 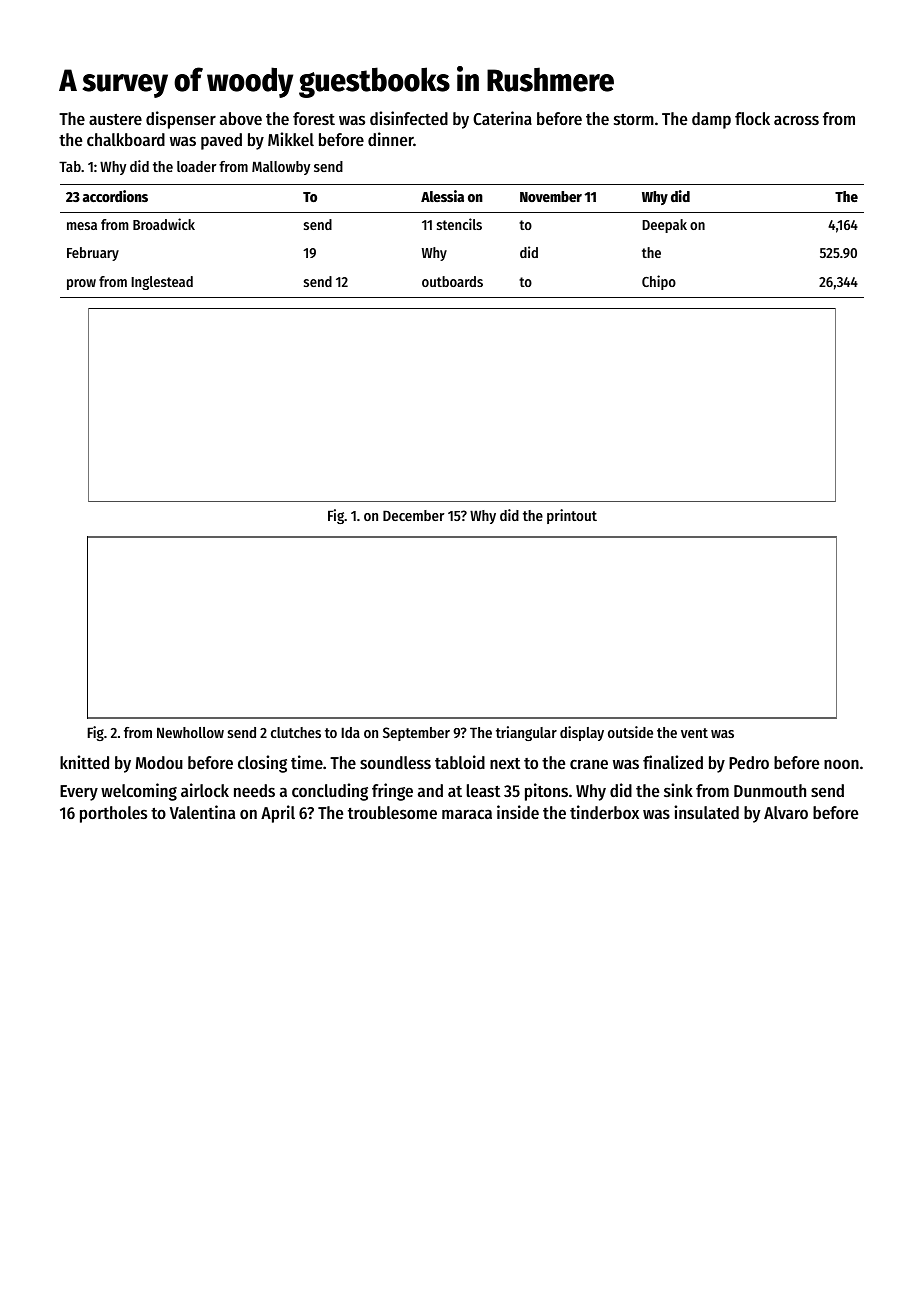 What do you see at coordinates (81, 284) in the page?
I see `prow` at bounding box center [81, 284].
